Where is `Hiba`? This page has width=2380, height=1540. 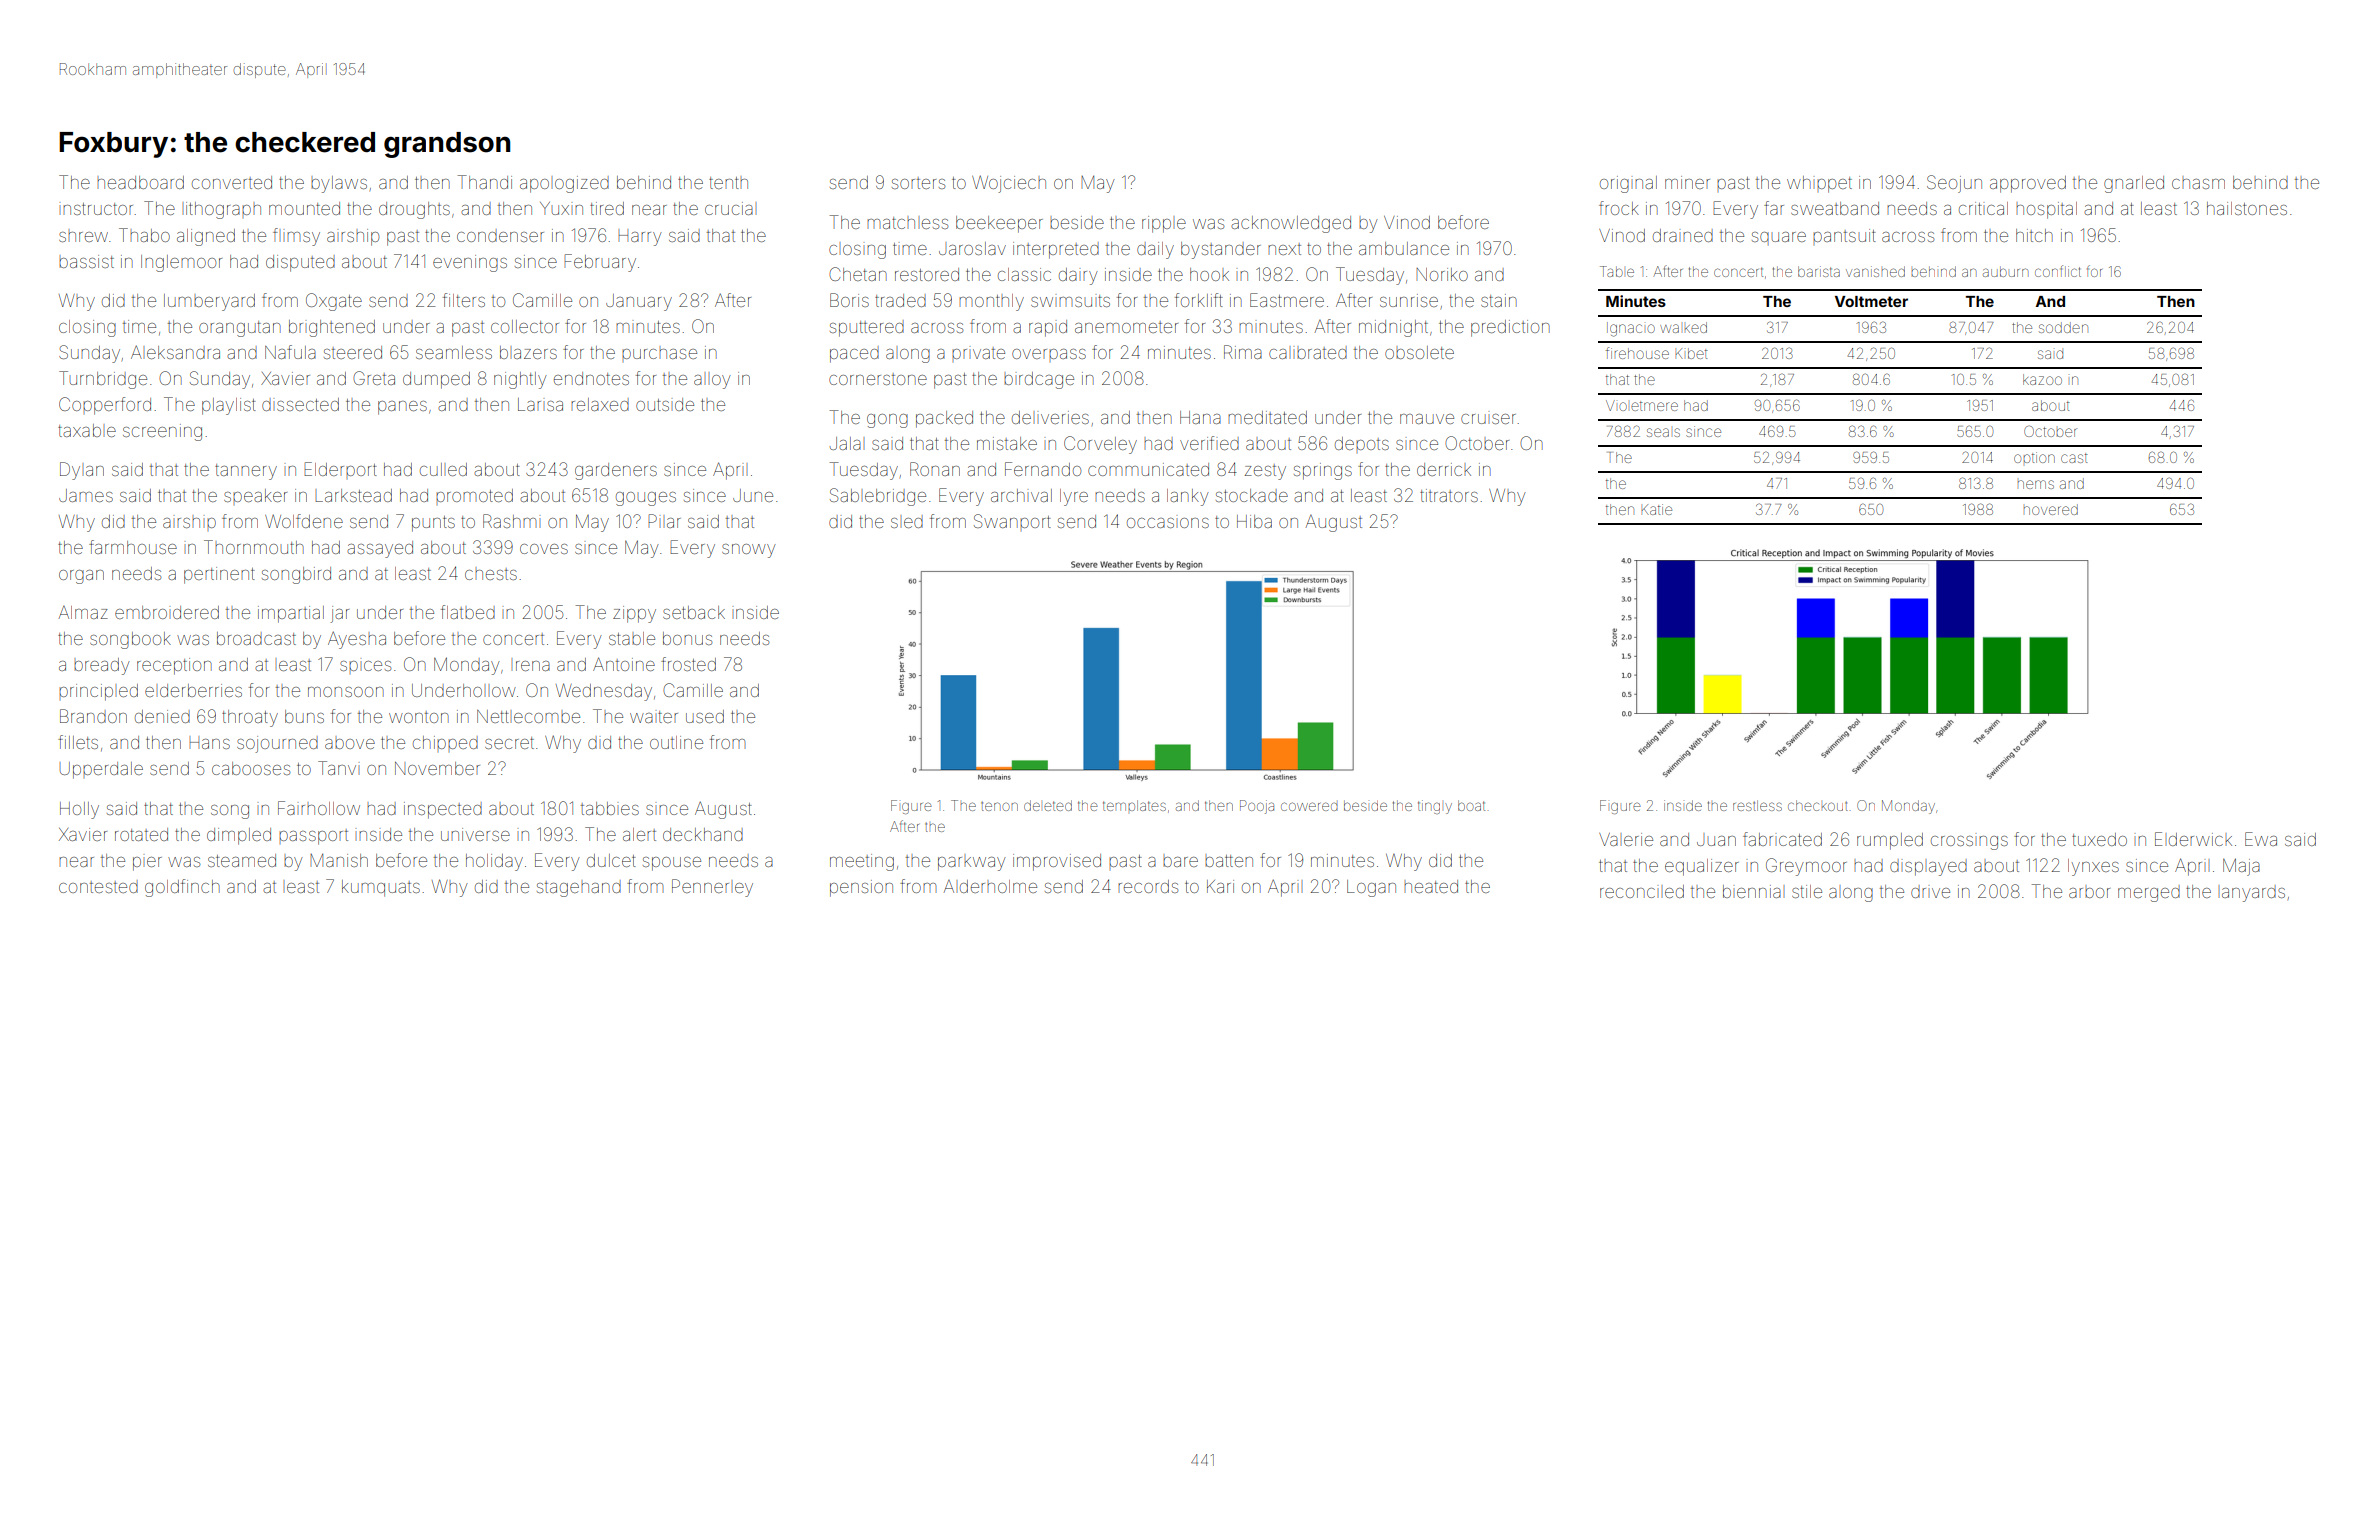 Hiba is located at coordinates (1254, 521).
